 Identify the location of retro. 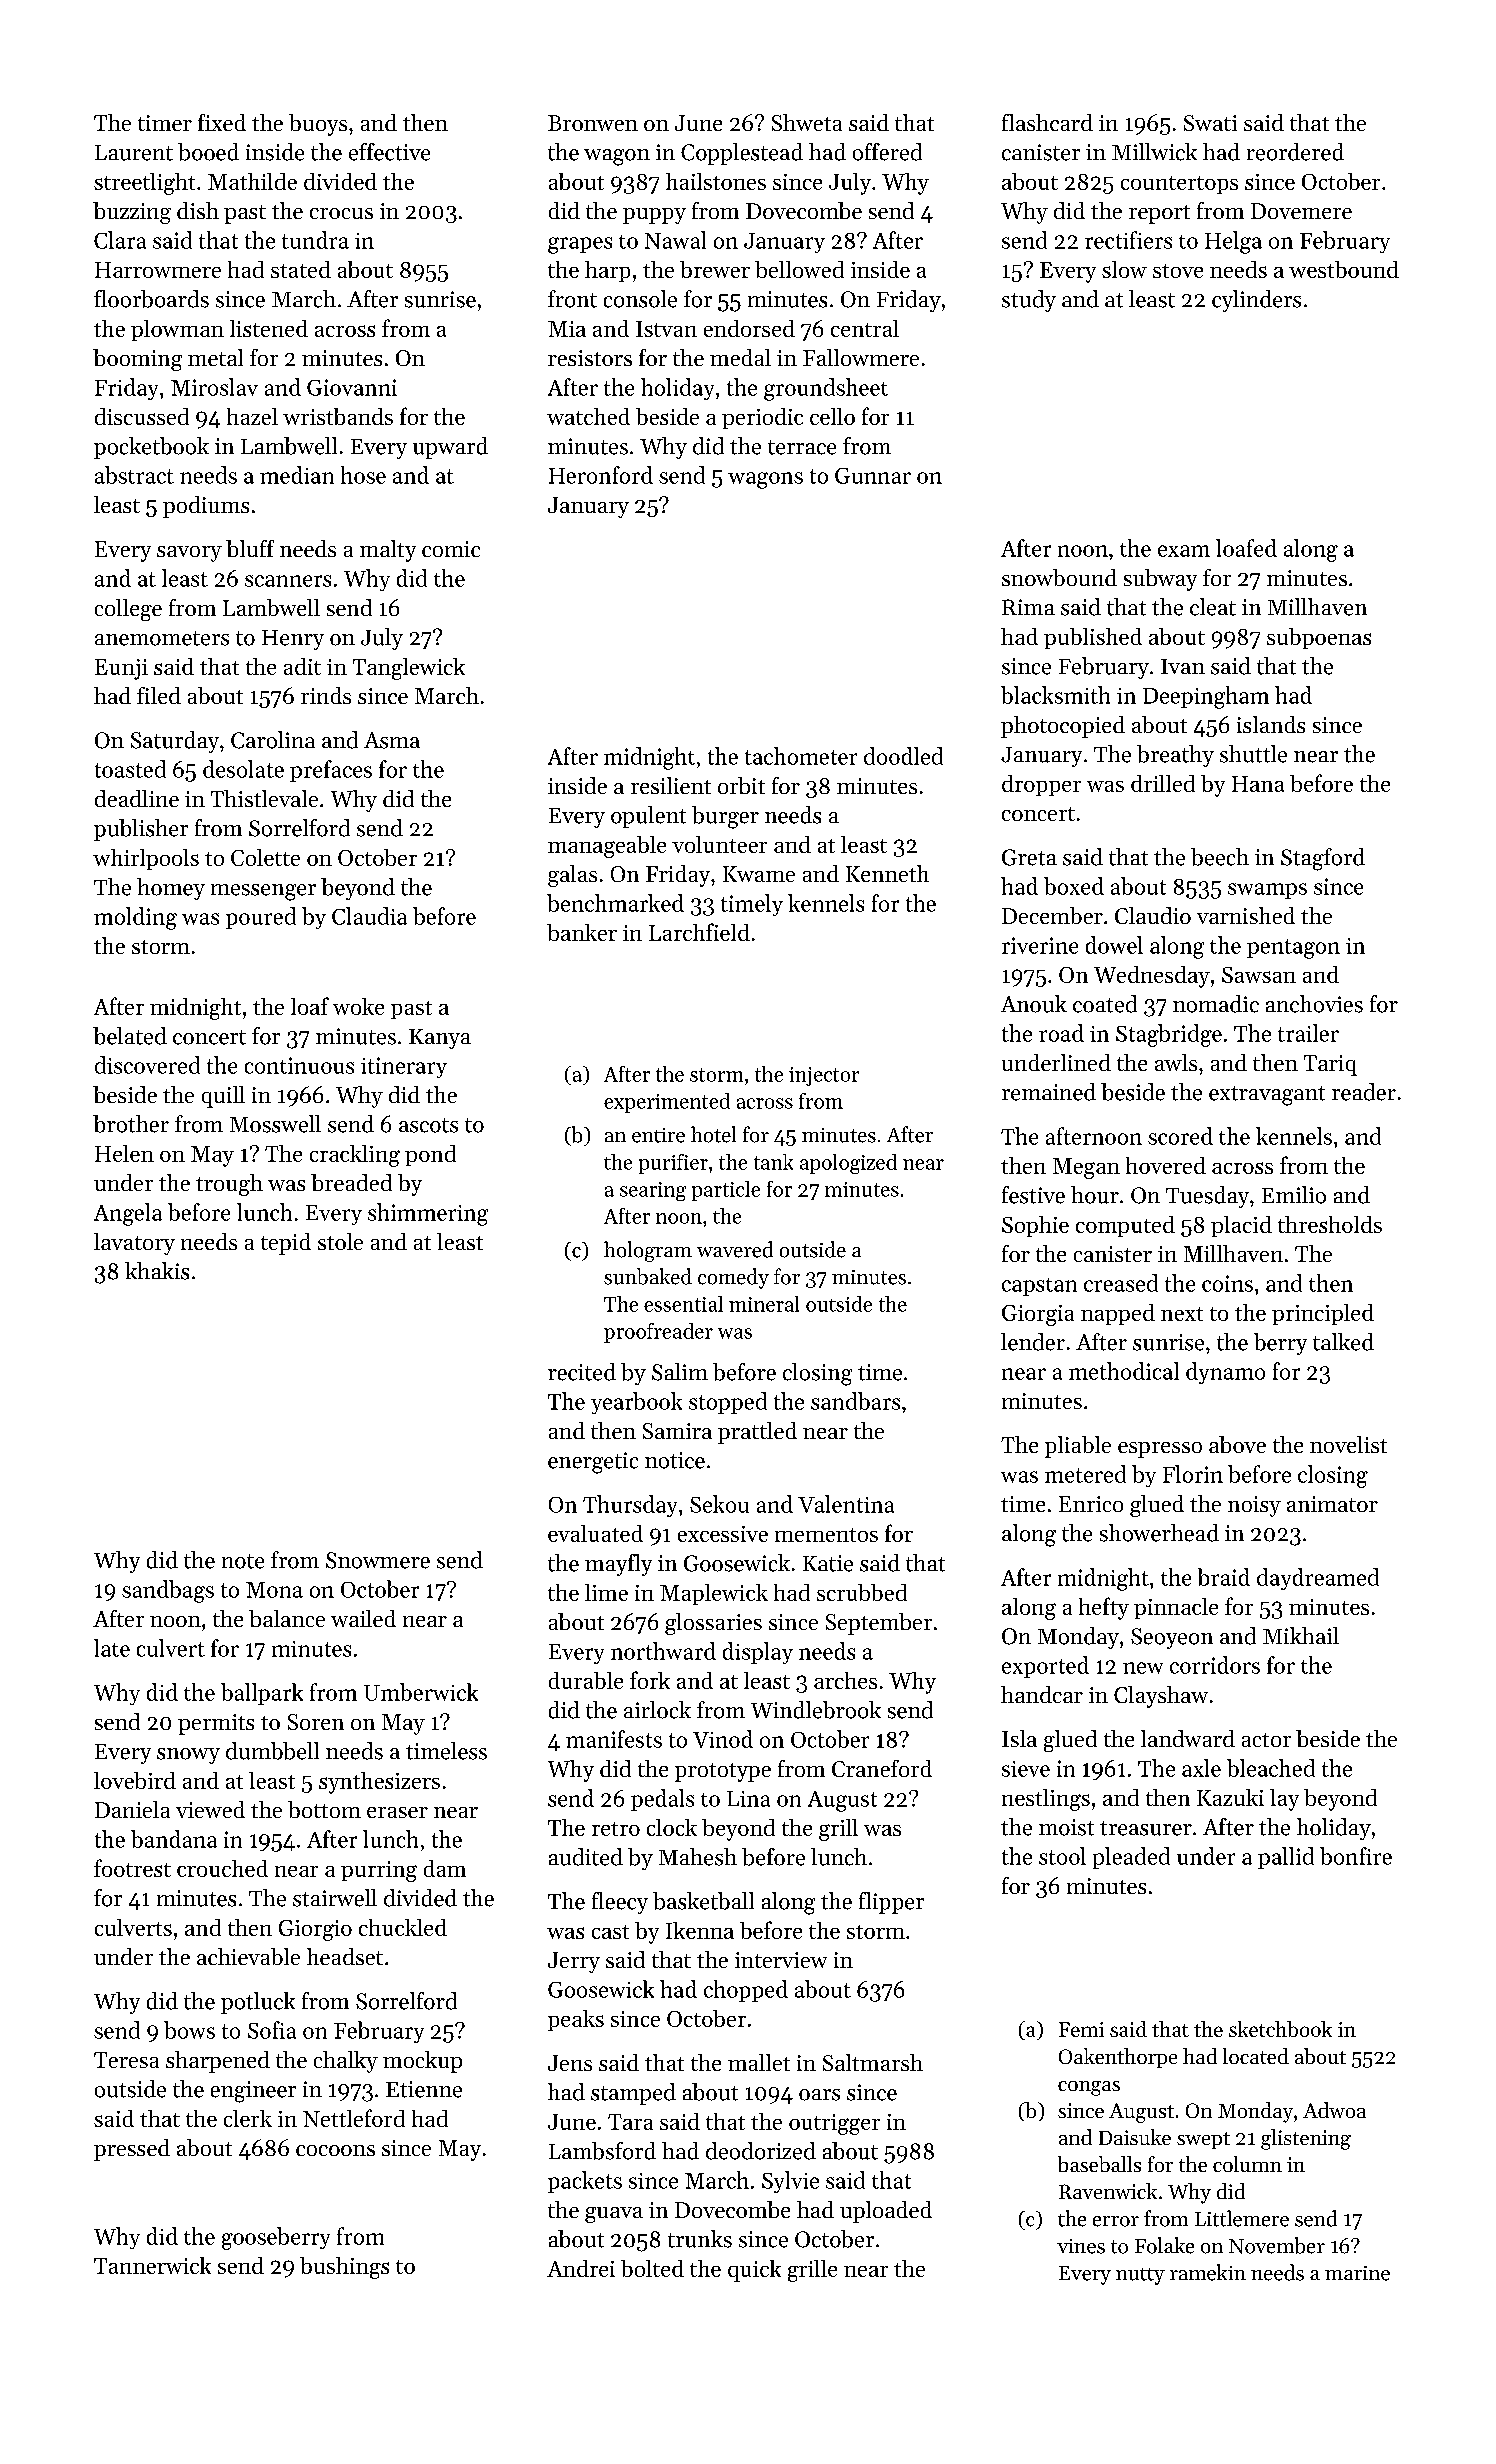
(616, 1829).
